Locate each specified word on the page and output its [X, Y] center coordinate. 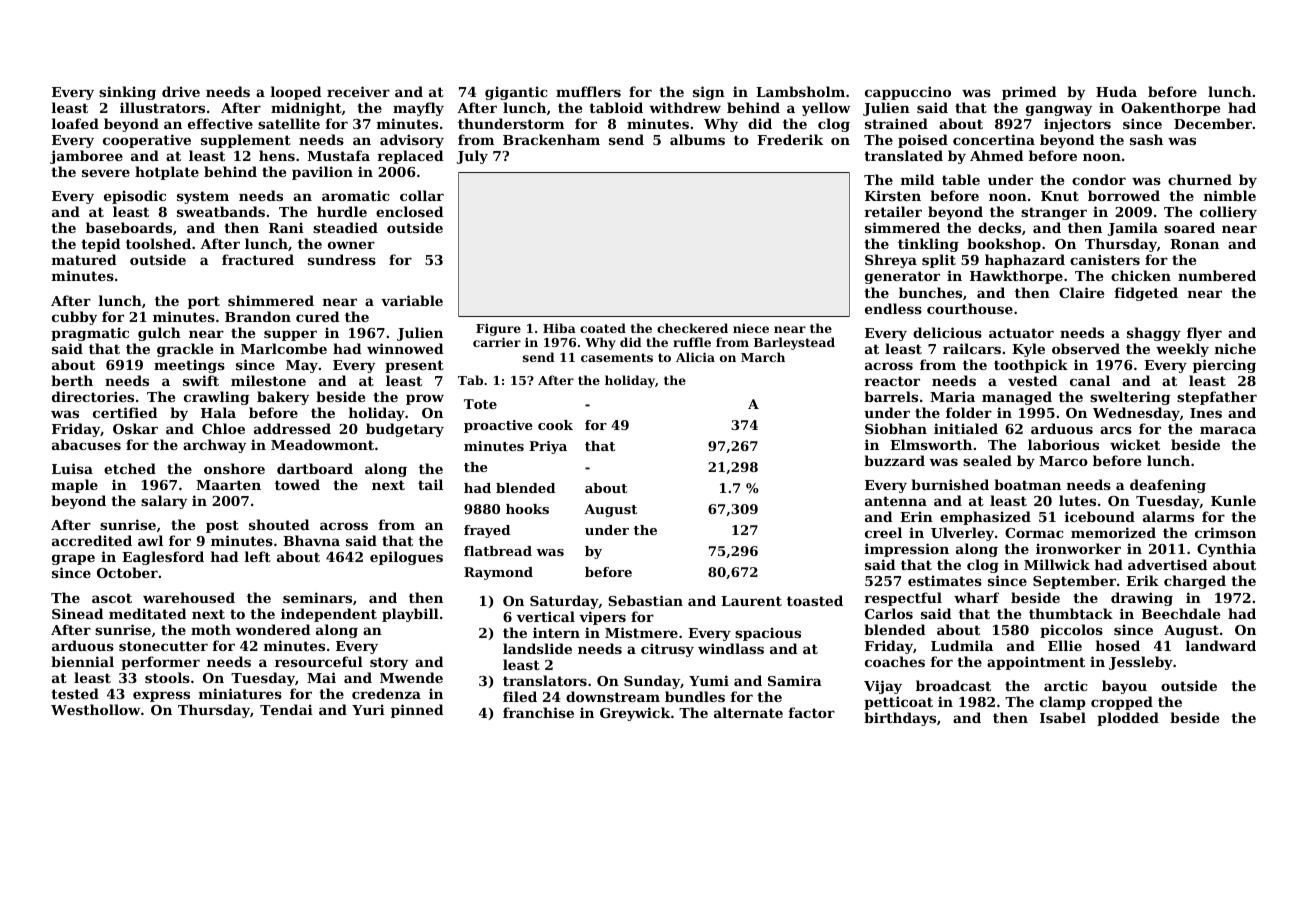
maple [75, 486]
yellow [826, 109]
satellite [289, 123]
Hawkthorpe [1016, 277]
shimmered [271, 300]
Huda [1116, 91]
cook [555, 425]
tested [75, 693]
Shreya [891, 261]
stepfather [1217, 398]
